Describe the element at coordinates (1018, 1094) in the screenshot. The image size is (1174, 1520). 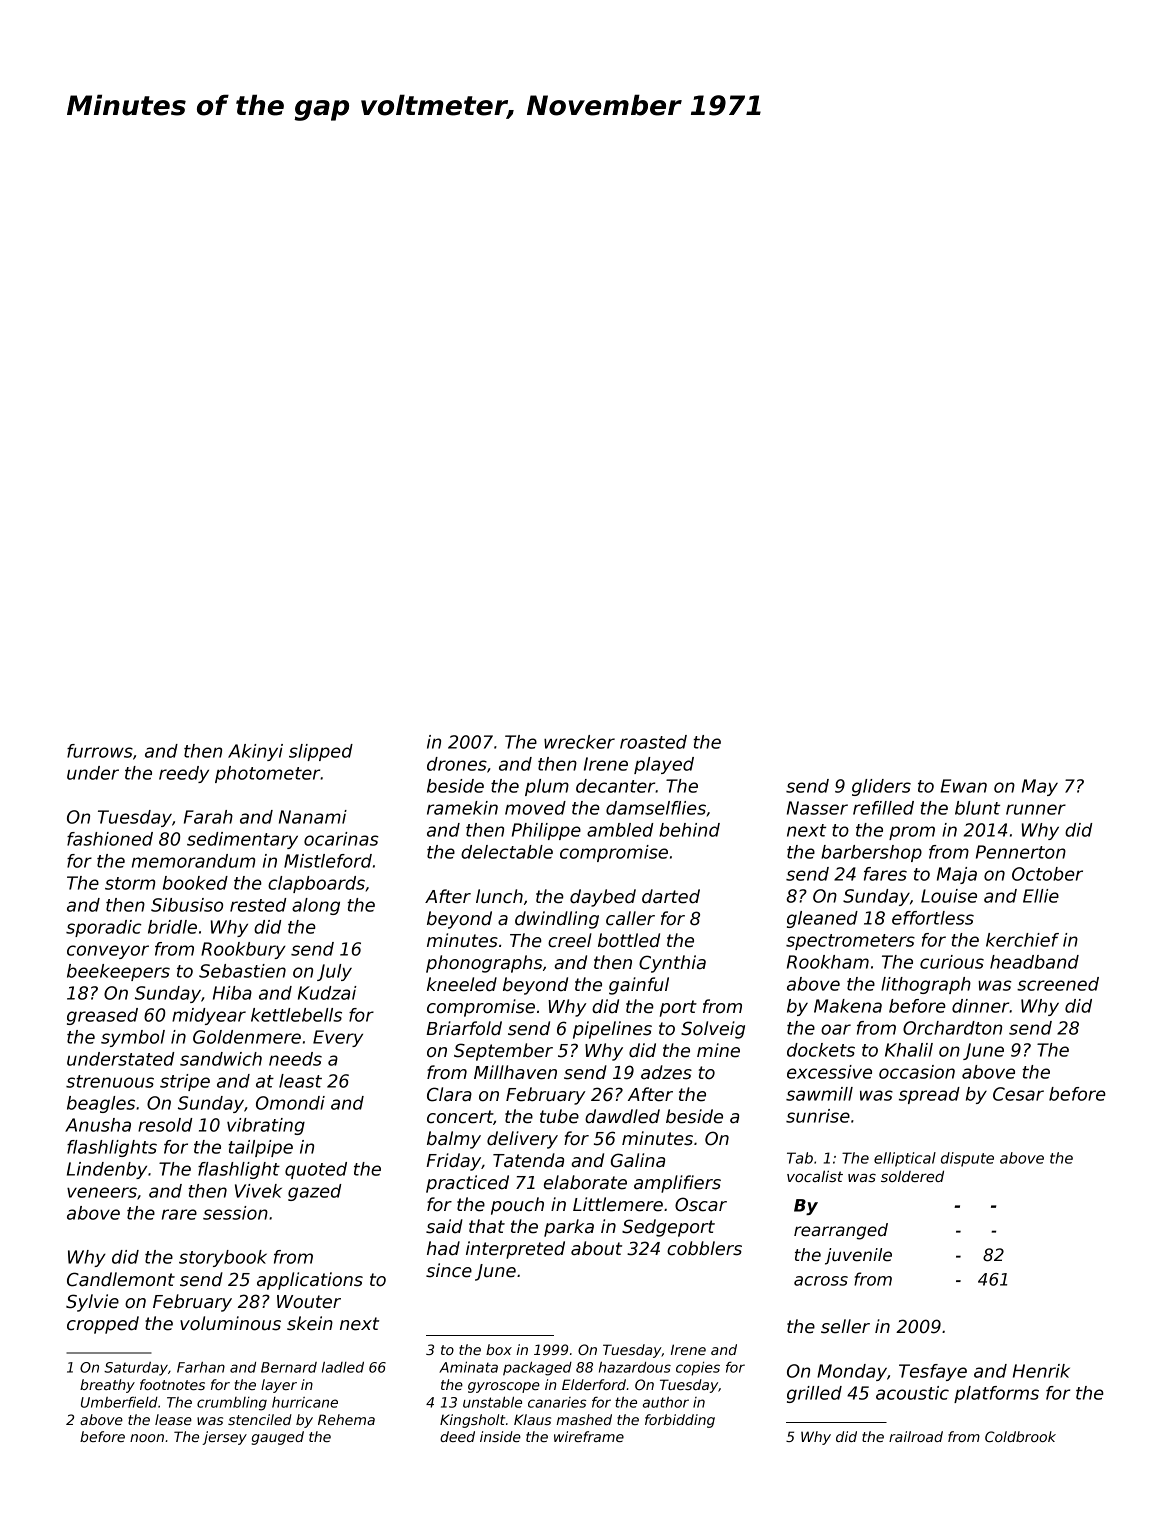
I see `Cesar` at that location.
